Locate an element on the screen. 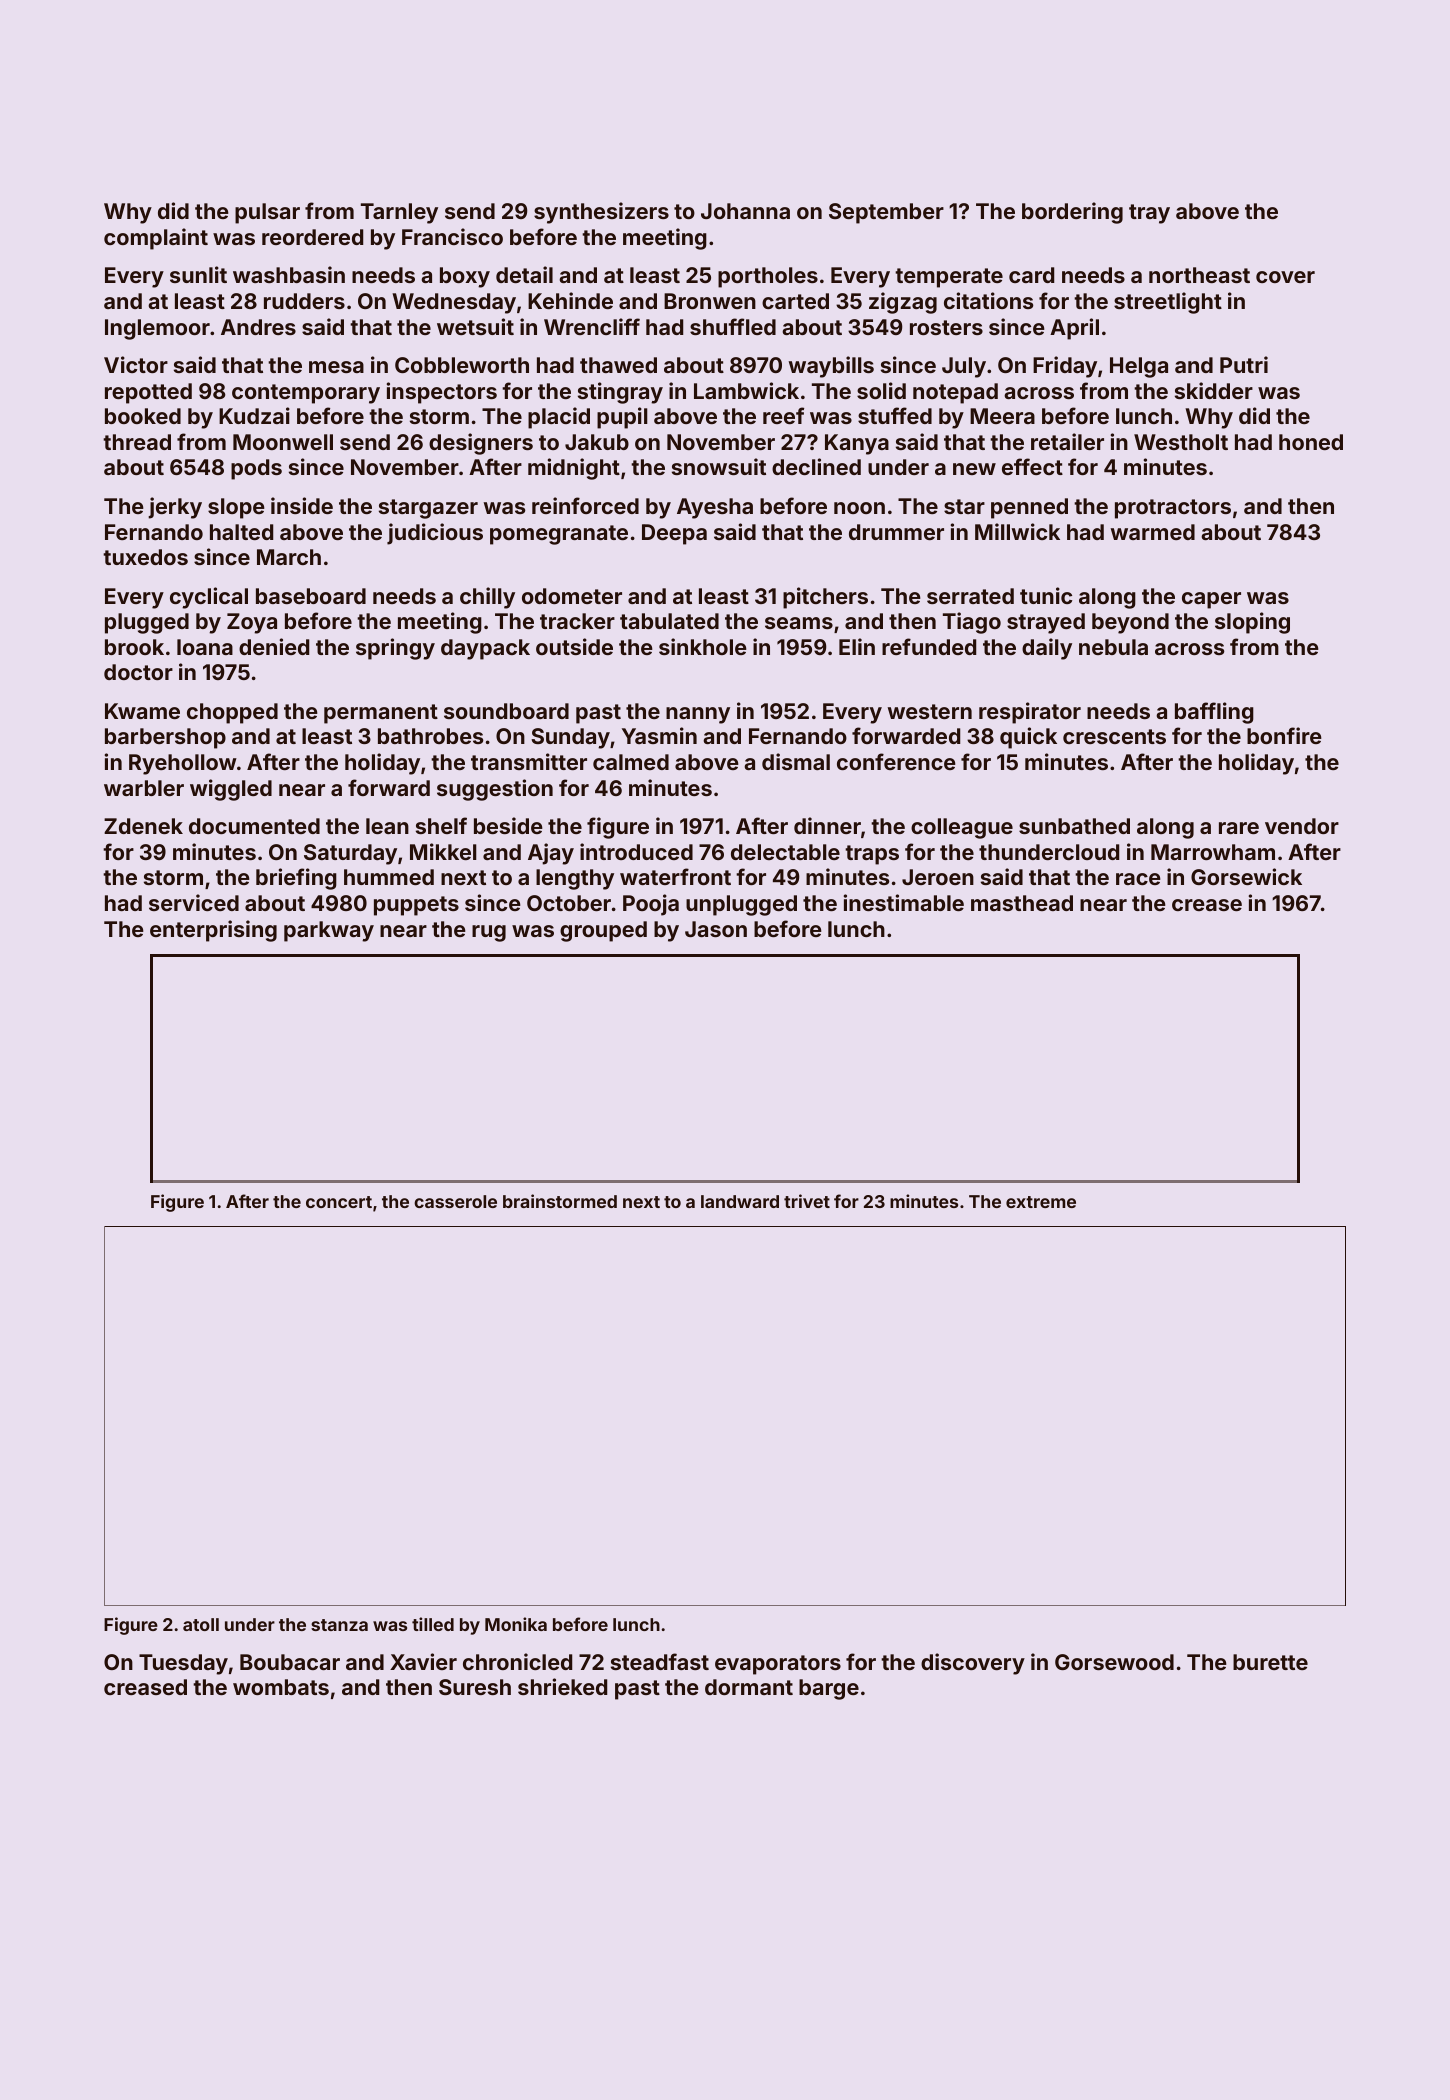 This screenshot has height=2100, width=1450. trivet is located at coordinates (807, 1201).
